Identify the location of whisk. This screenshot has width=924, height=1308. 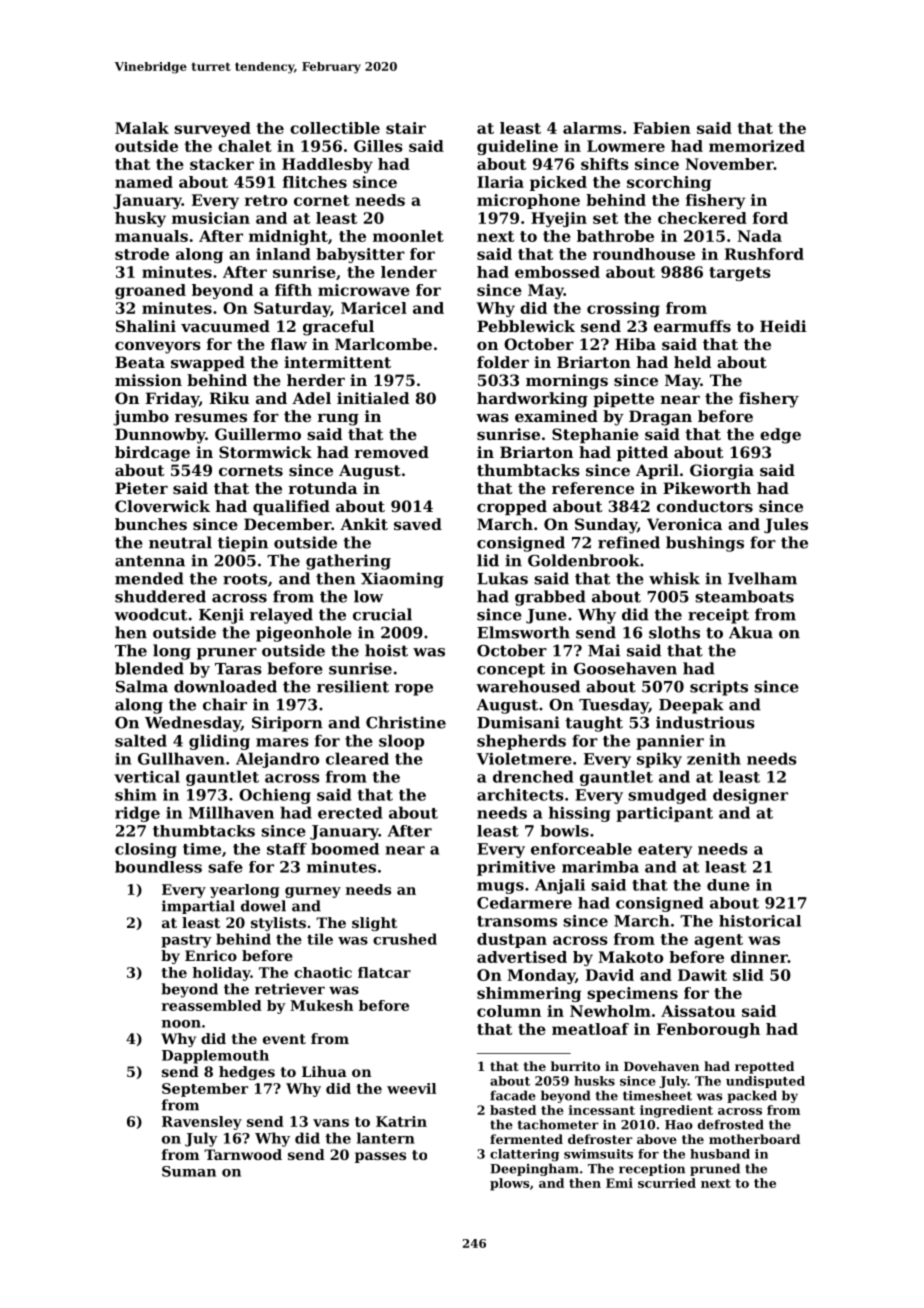
(674, 578).
